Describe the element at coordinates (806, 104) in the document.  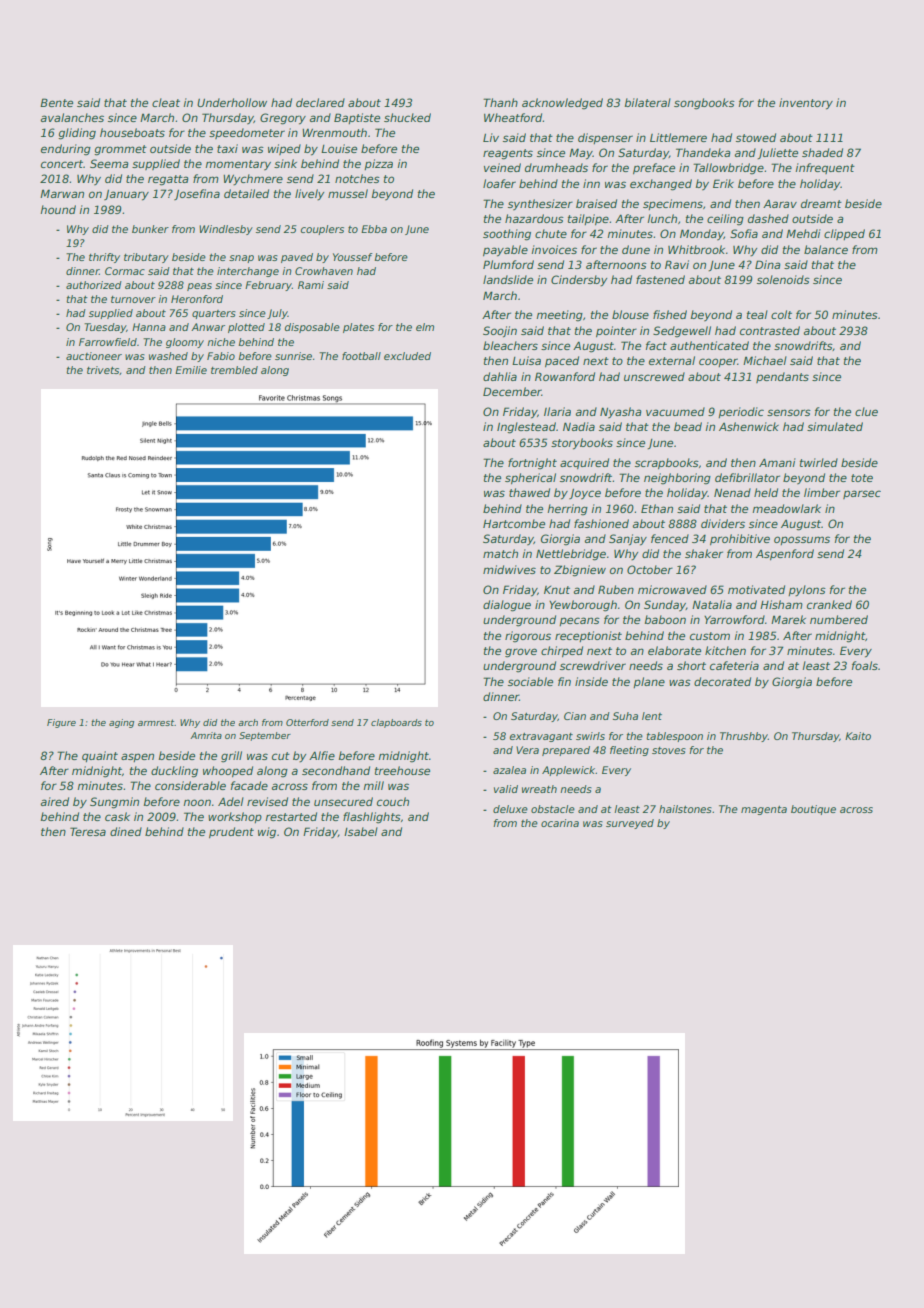
I see `inventory` at that location.
